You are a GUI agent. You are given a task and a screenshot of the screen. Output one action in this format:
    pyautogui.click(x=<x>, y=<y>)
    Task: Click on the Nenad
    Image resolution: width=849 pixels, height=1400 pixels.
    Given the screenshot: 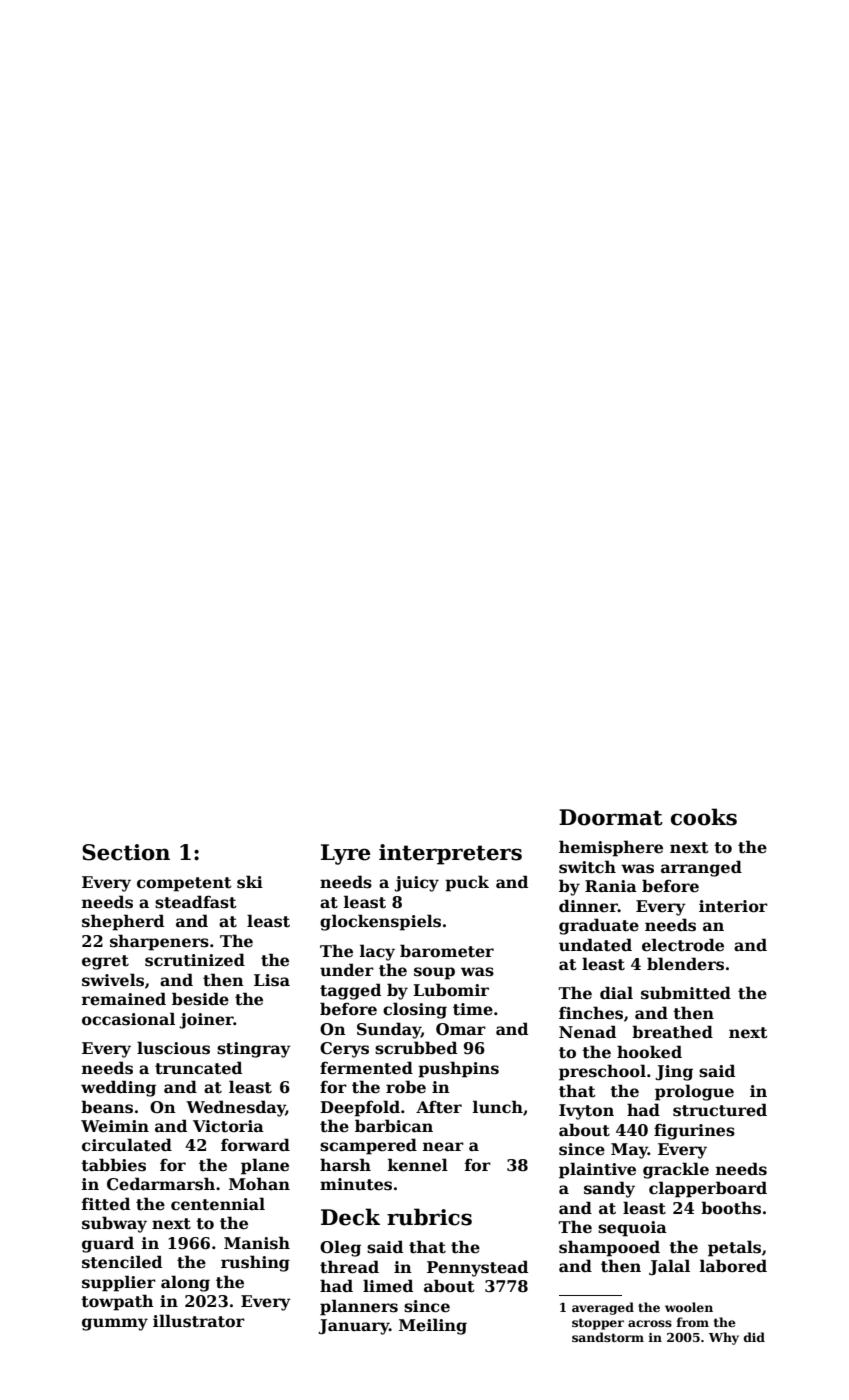 What is the action you would take?
    pyautogui.click(x=587, y=1032)
